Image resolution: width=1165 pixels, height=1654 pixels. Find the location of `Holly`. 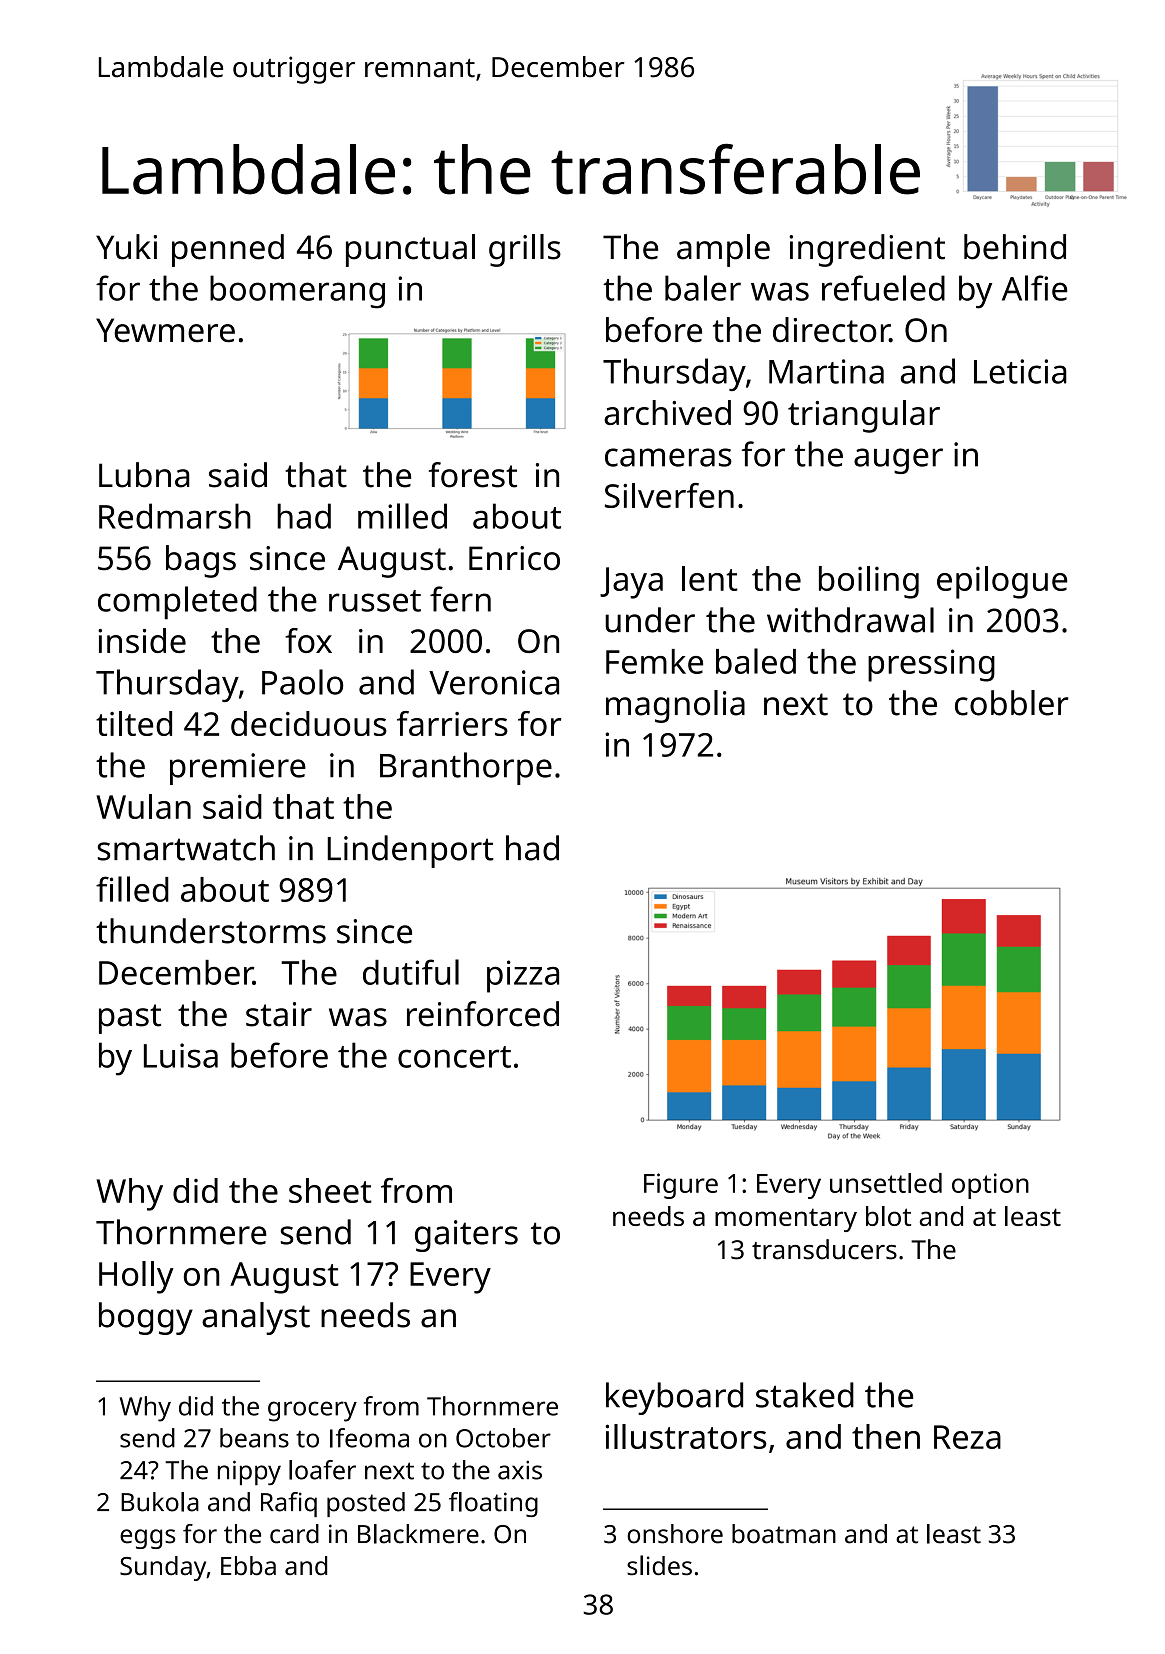

Holly is located at coordinates (136, 1277).
